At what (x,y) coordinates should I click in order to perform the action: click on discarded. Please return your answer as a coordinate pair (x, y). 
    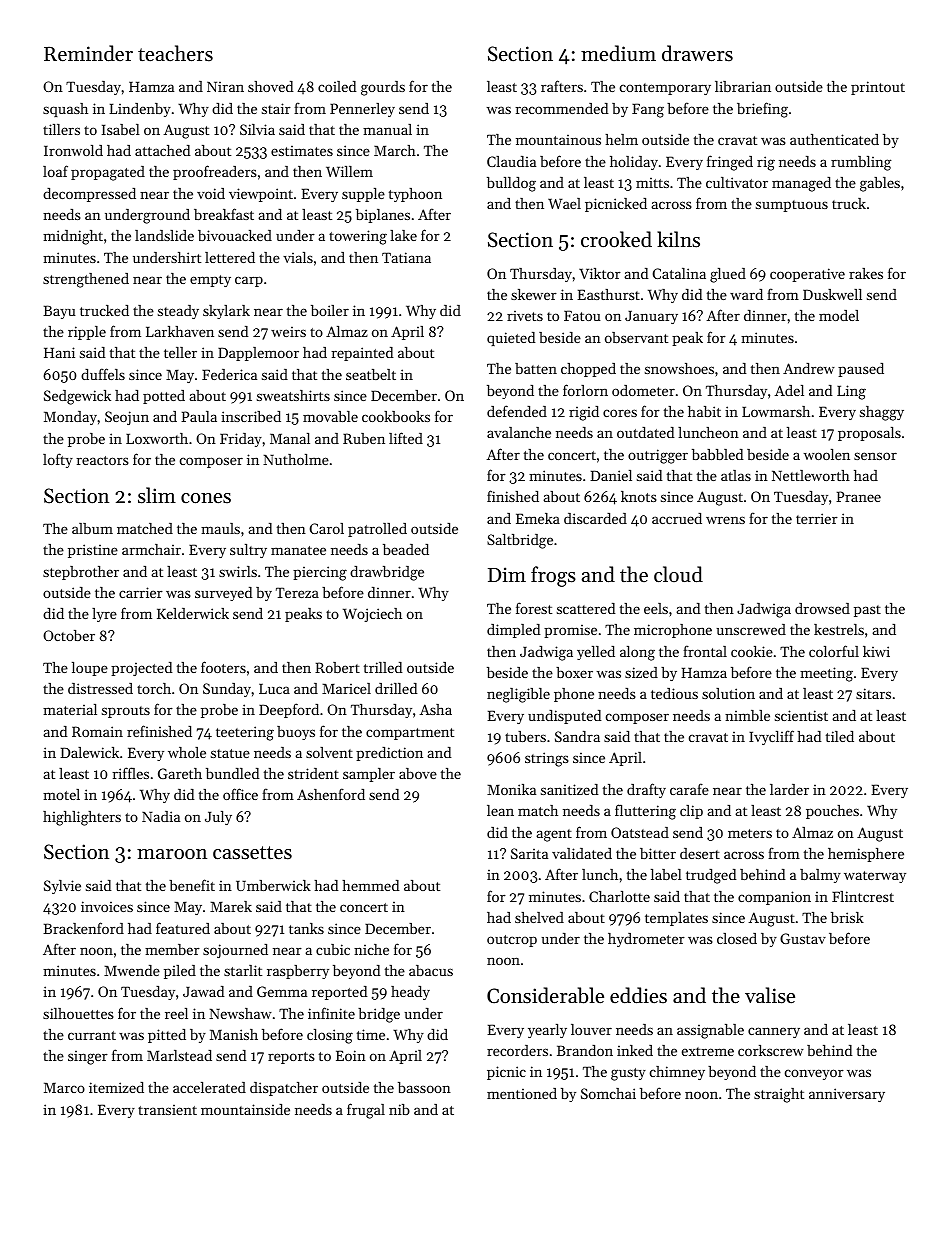
    Looking at the image, I should click on (595, 518).
